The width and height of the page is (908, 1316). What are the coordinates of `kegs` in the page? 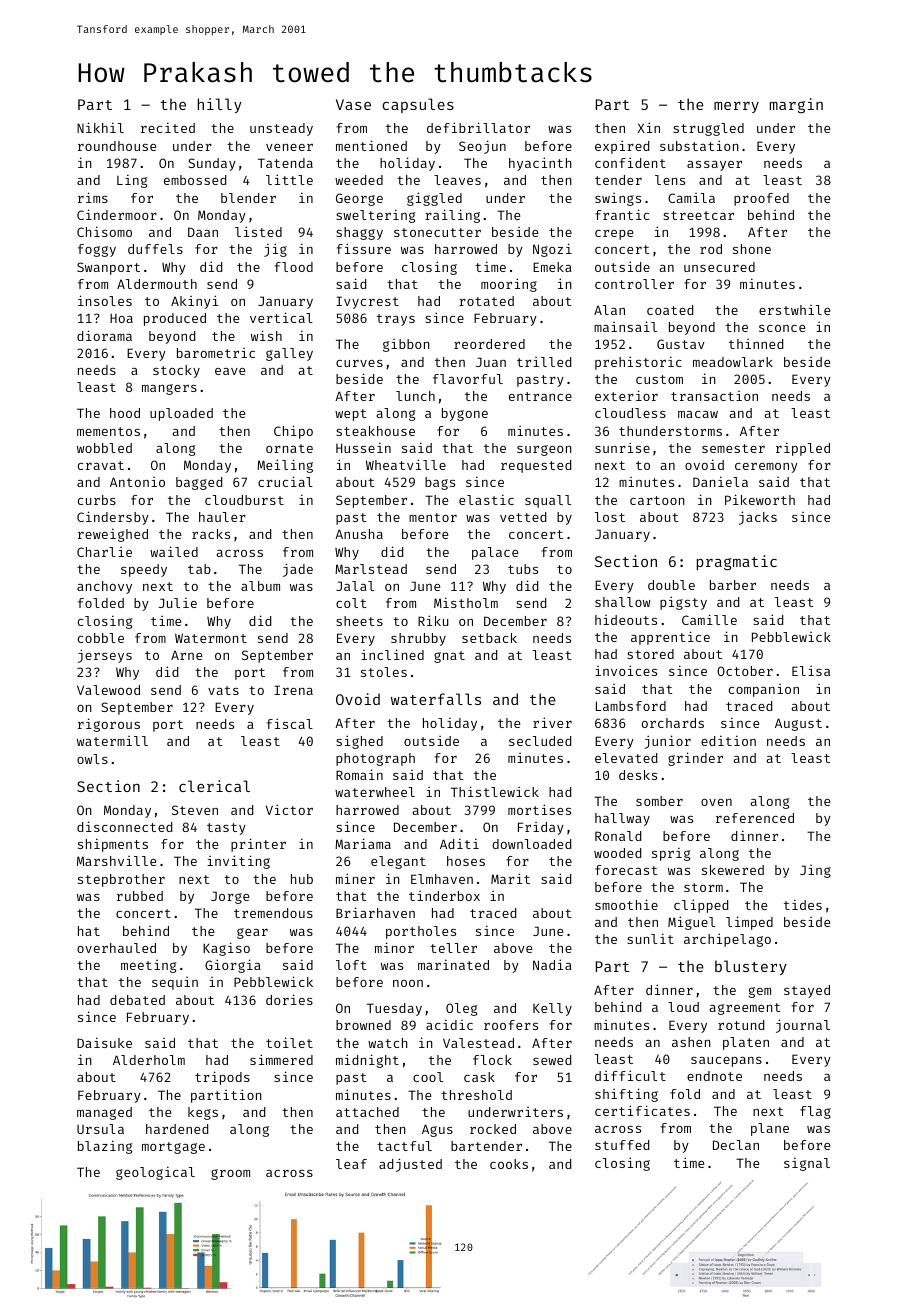 It's located at (203, 1113).
